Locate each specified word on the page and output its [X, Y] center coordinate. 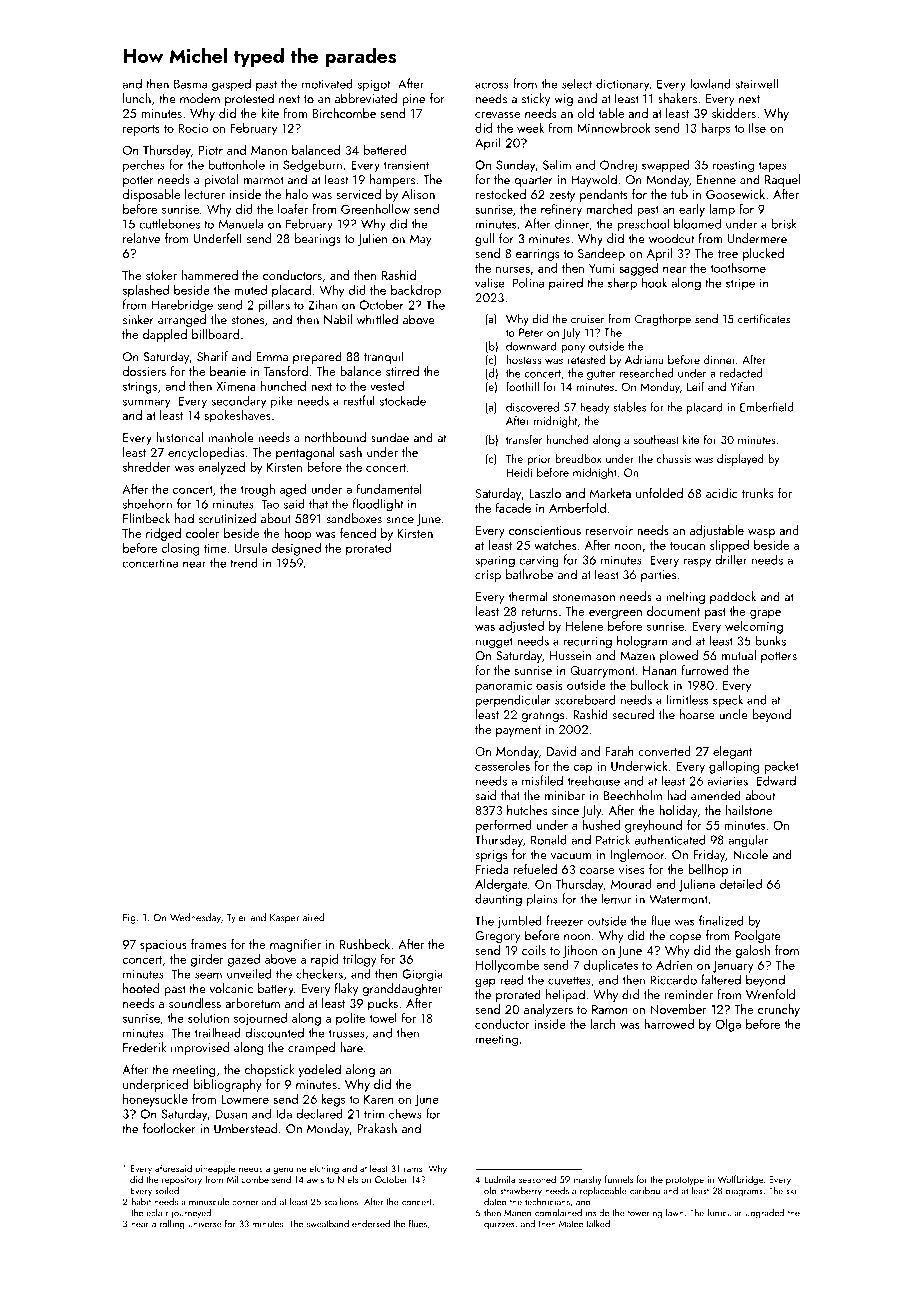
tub [679, 194]
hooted [141, 988]
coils [534, 950]
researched [646, 373]
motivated [327, 83]
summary [146, 404]
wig [563, 100]
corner [245, 1203]
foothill [522, 386]
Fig [129, 919]
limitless [687, 699]
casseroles [502, 766]
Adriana [644, 359]
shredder [147, 467]
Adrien [674, 965]
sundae [390, 437]
